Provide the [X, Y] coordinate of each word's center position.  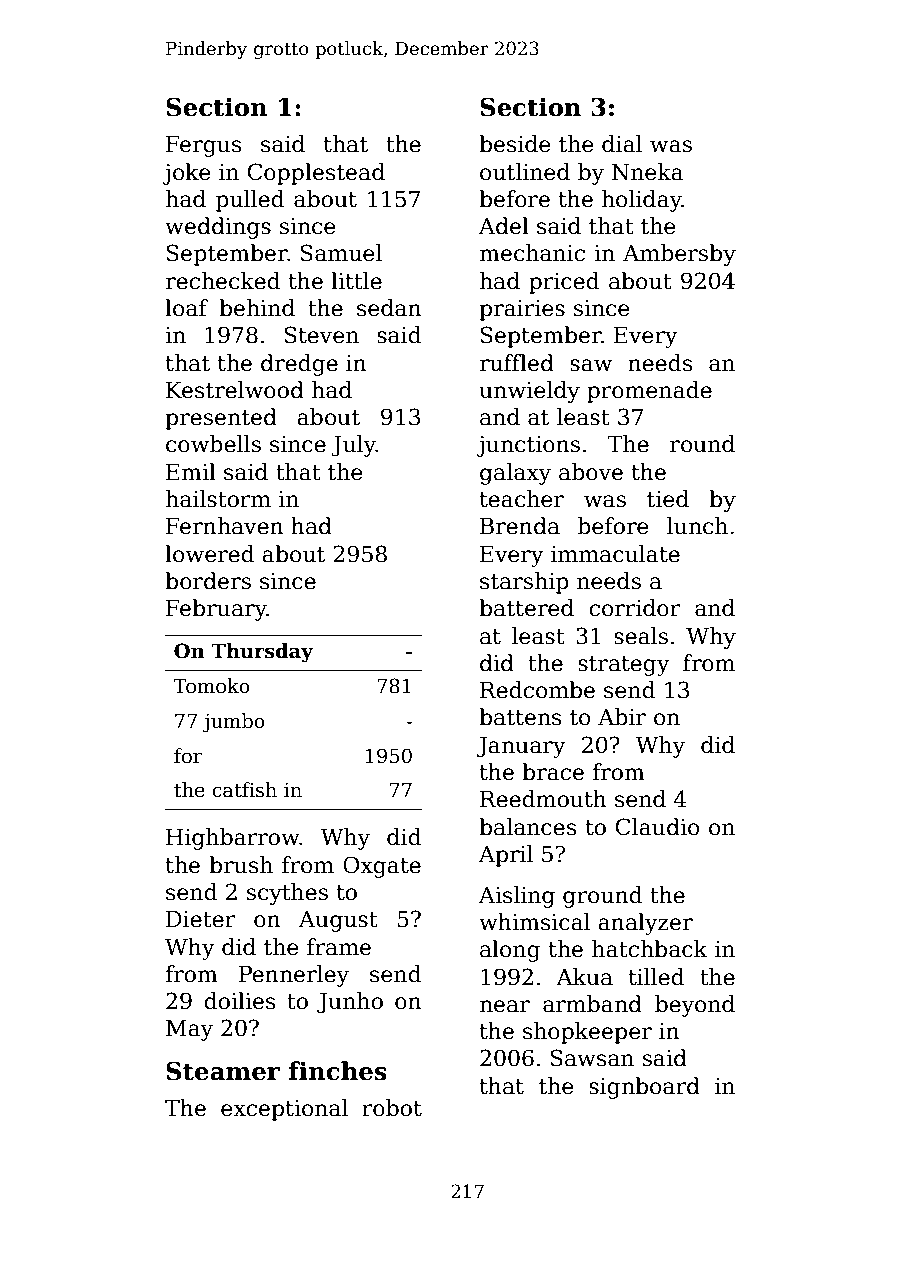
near [505, 1006]
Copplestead [316, 174]
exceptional [284, 1110]
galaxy [515, 474]
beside [515, 144]
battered [526, 608]
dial [622, 144]
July [353, 446]
